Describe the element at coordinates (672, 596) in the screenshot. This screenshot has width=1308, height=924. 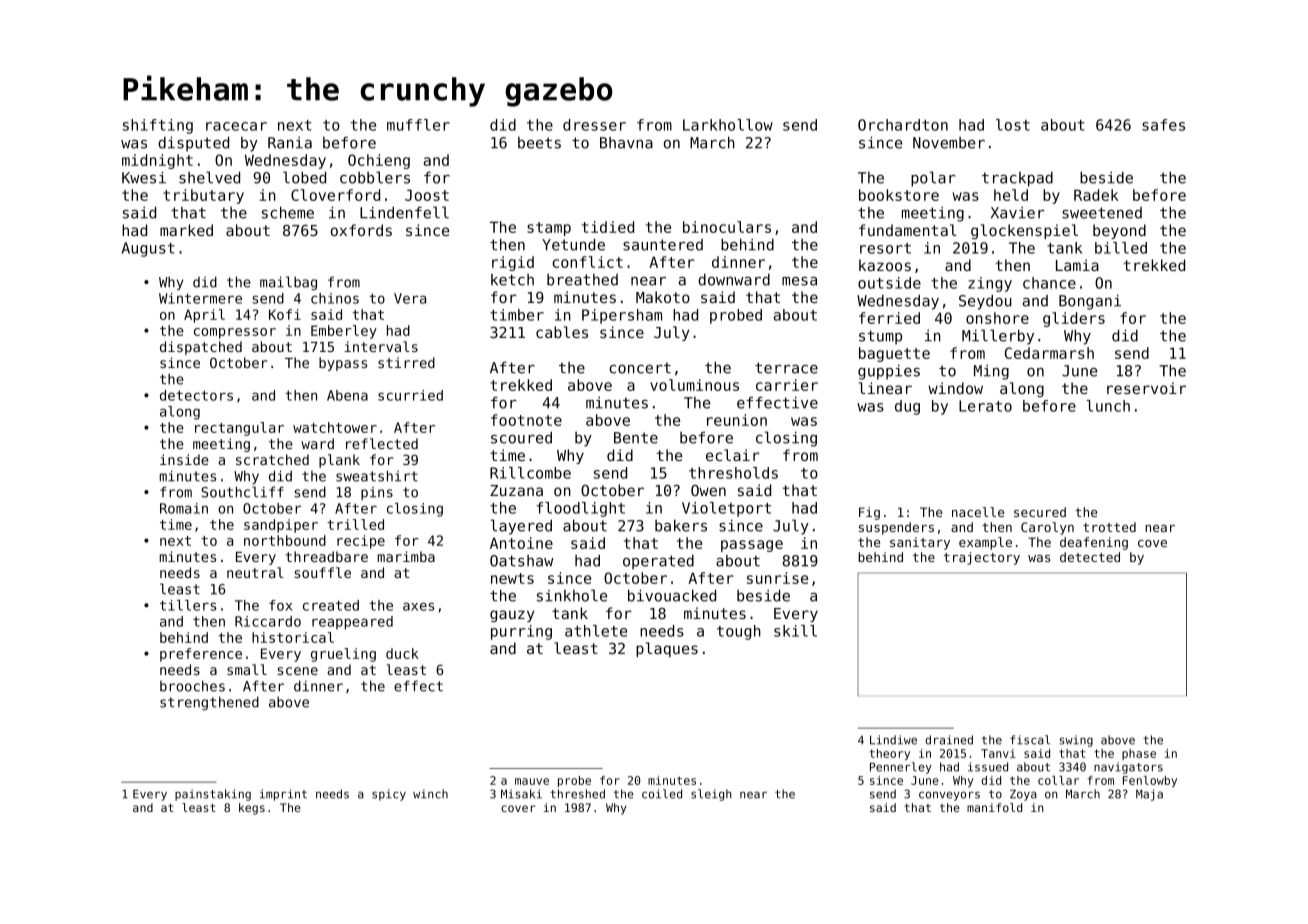
I see `bivouacked` at that location.
